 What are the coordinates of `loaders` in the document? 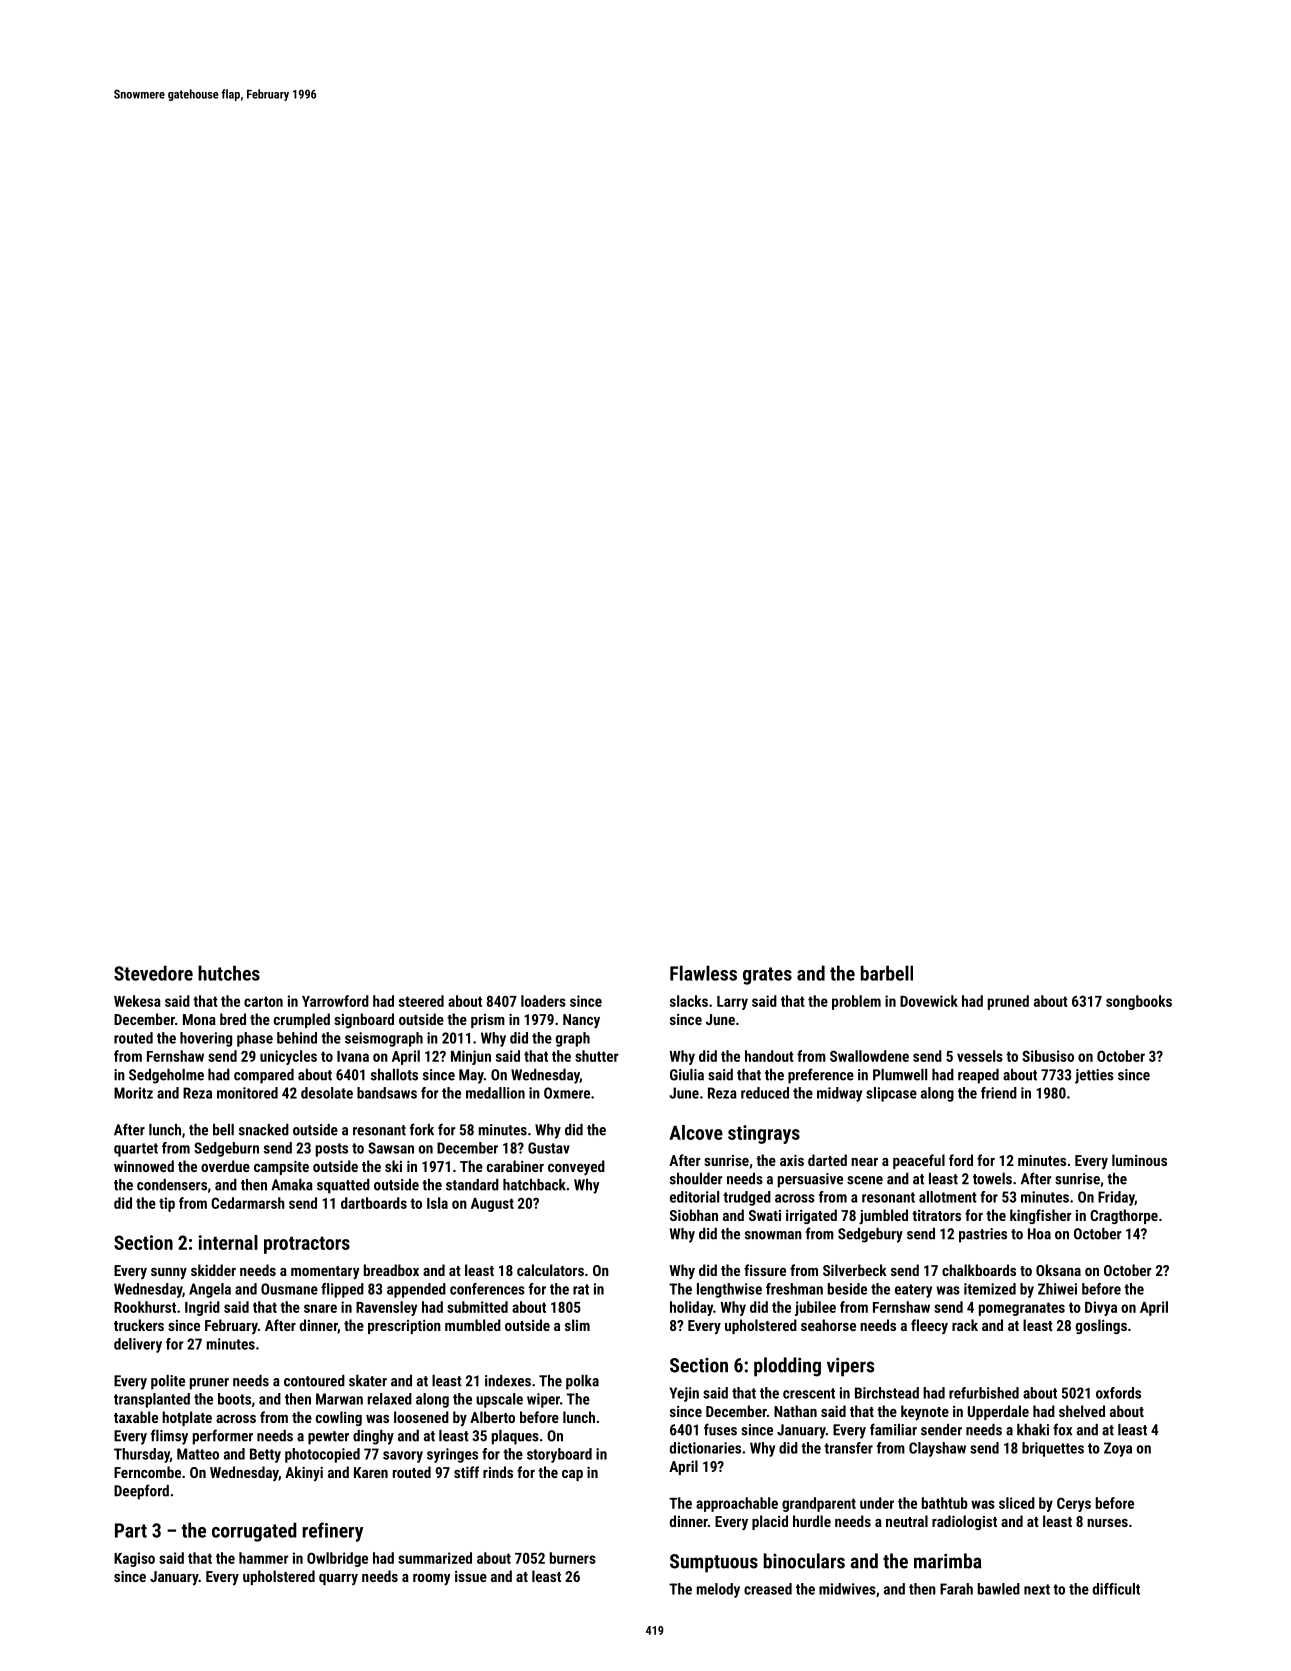 It's located at (543, 1001).
